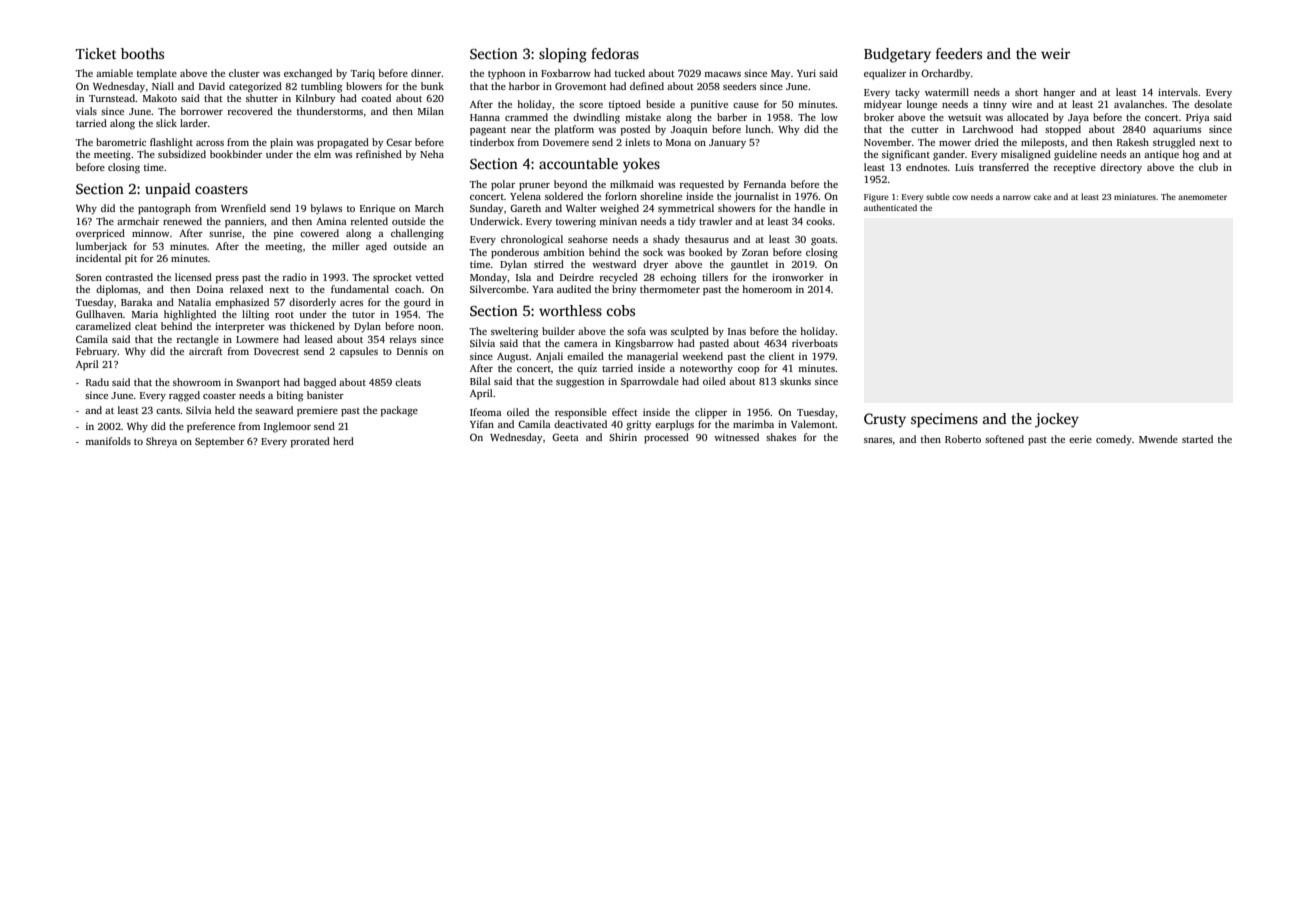 The height and width of the screenshot is (924, 1308). I want to click on seahorse, so click(588, 239).
